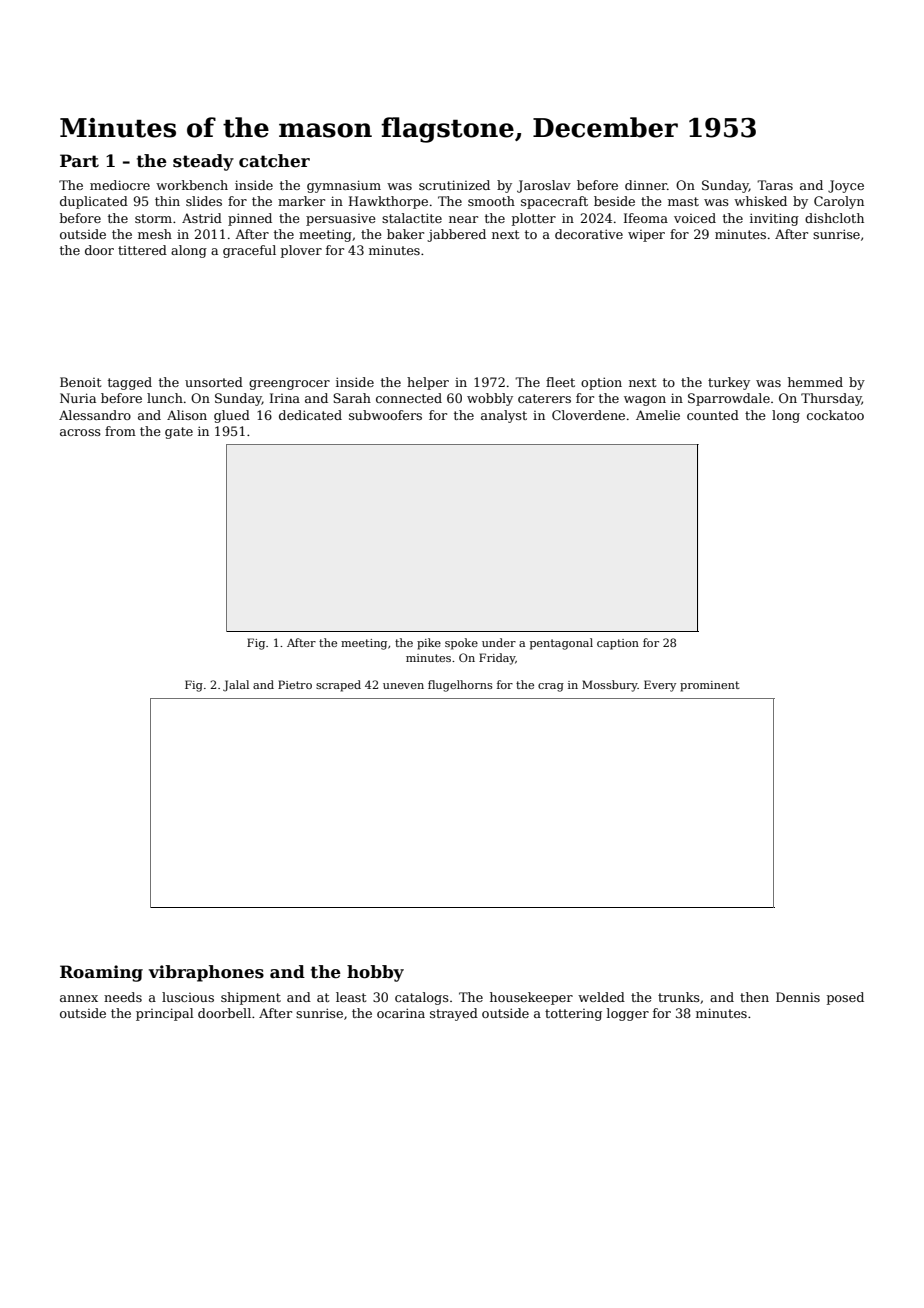 This screenshot has width=924, height=1308. I want to click on annex, so click(79, 998).
